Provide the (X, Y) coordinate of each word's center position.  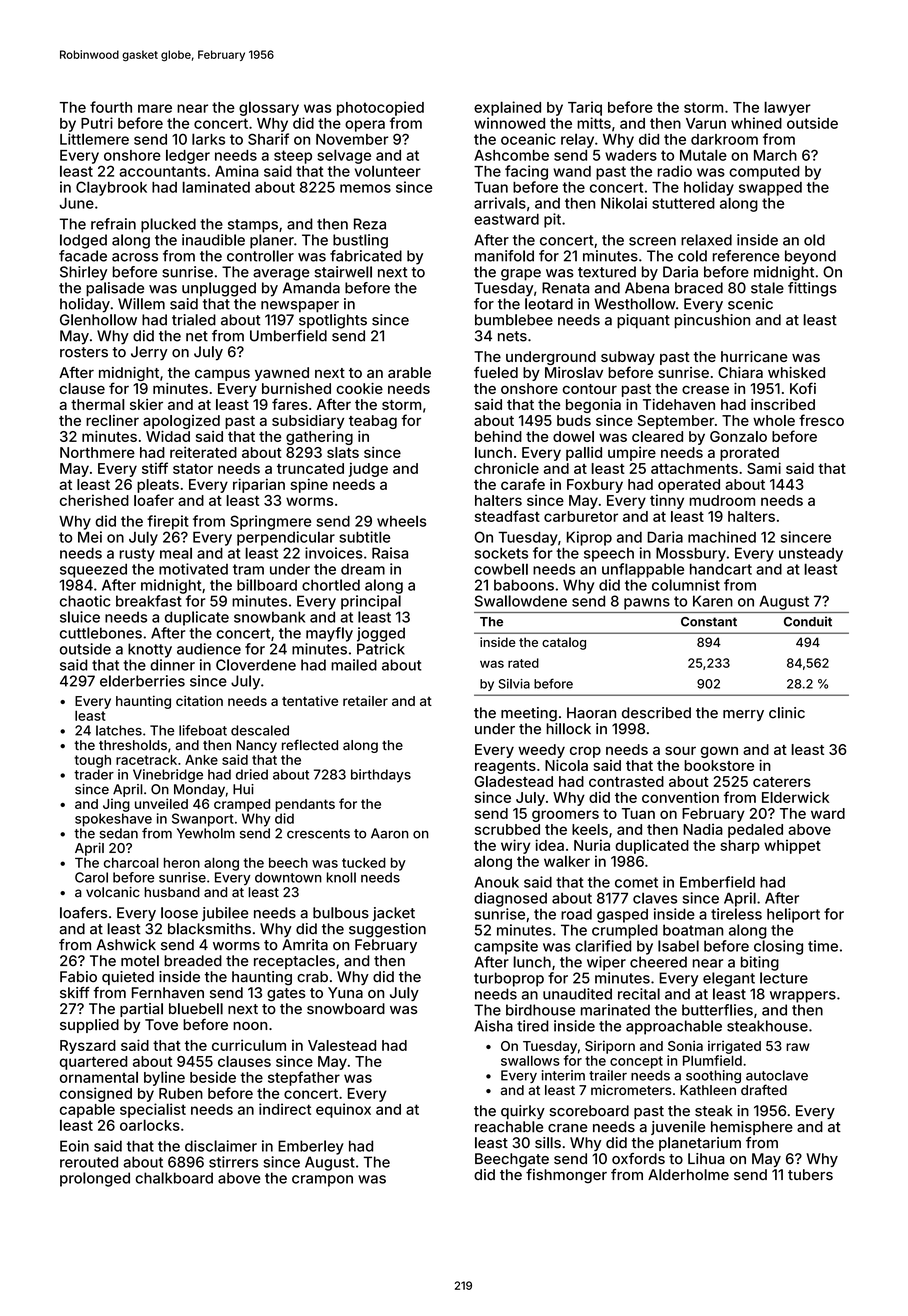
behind (498, 436)
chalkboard (174, 1178)
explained (507, 108)
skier (146, 404)
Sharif (268, 139)
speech (609, 555)
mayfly (329, 634)
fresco (821, 420)
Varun (706, 123)
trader (94, 774)
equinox (343, 1110)
